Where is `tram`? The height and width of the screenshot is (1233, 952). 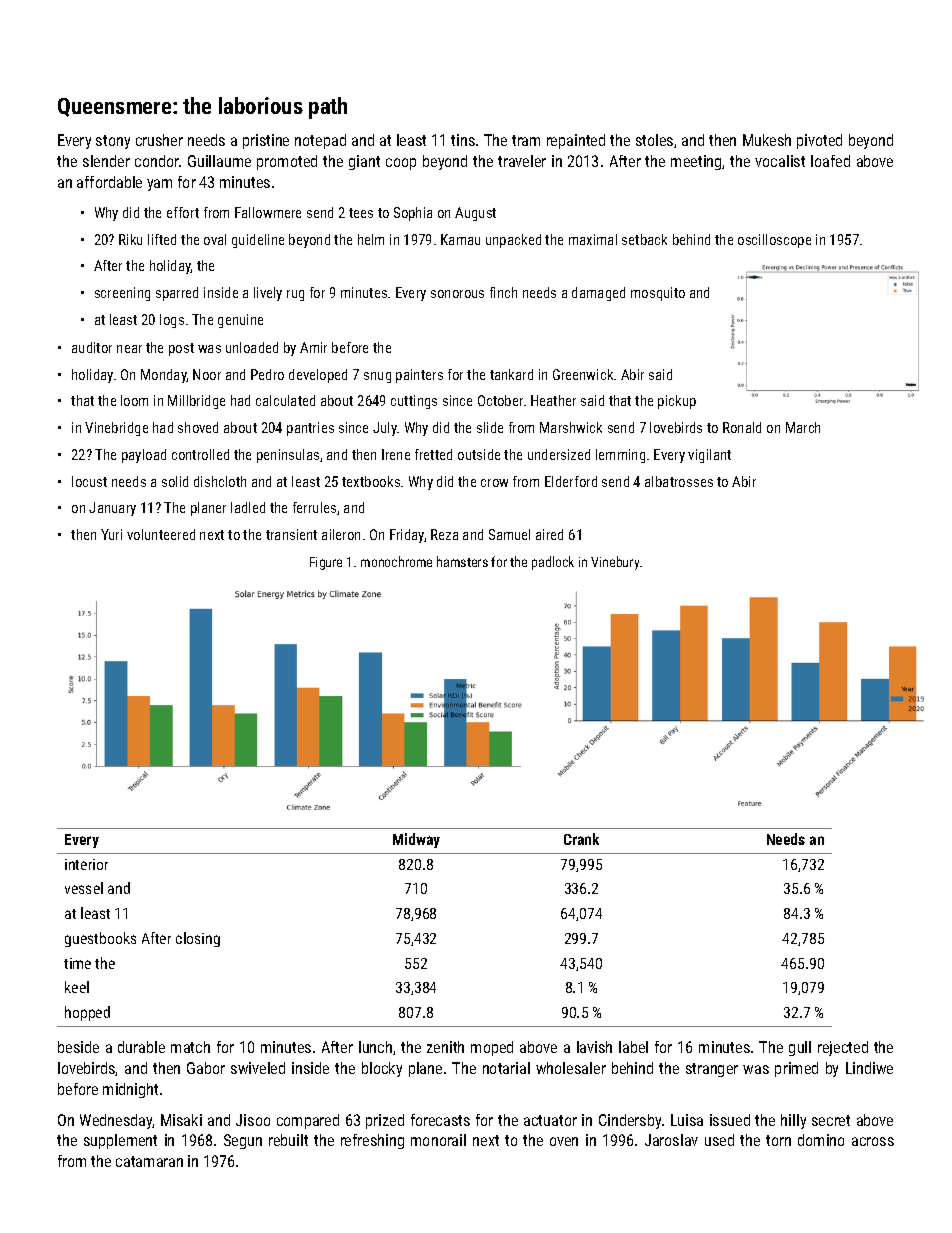 tram is located at coordinates (526, 140).
